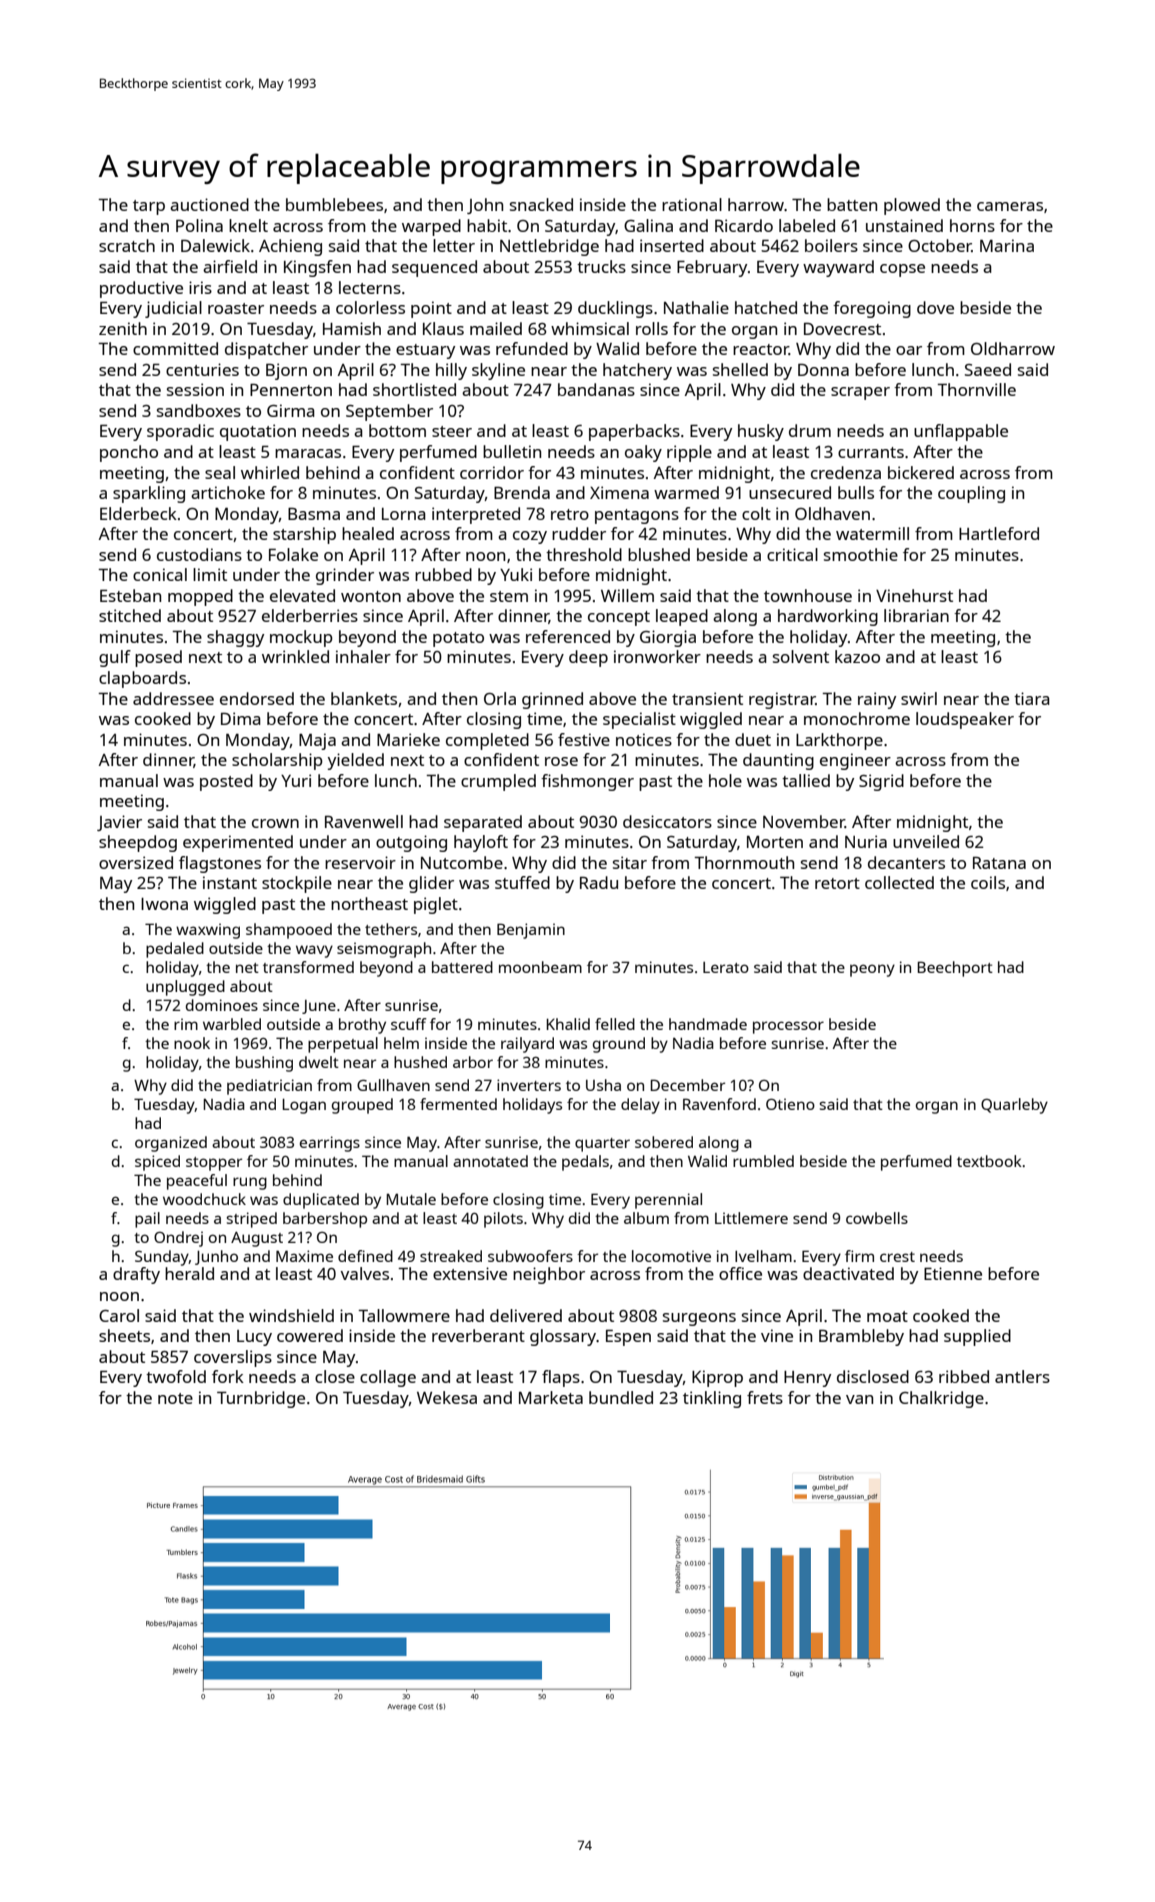 The width and height of the page is (1155, 1902). What do you see at coordinates (859, 1399) in the page?
I see `van` at bounding box center [859, 1399].
